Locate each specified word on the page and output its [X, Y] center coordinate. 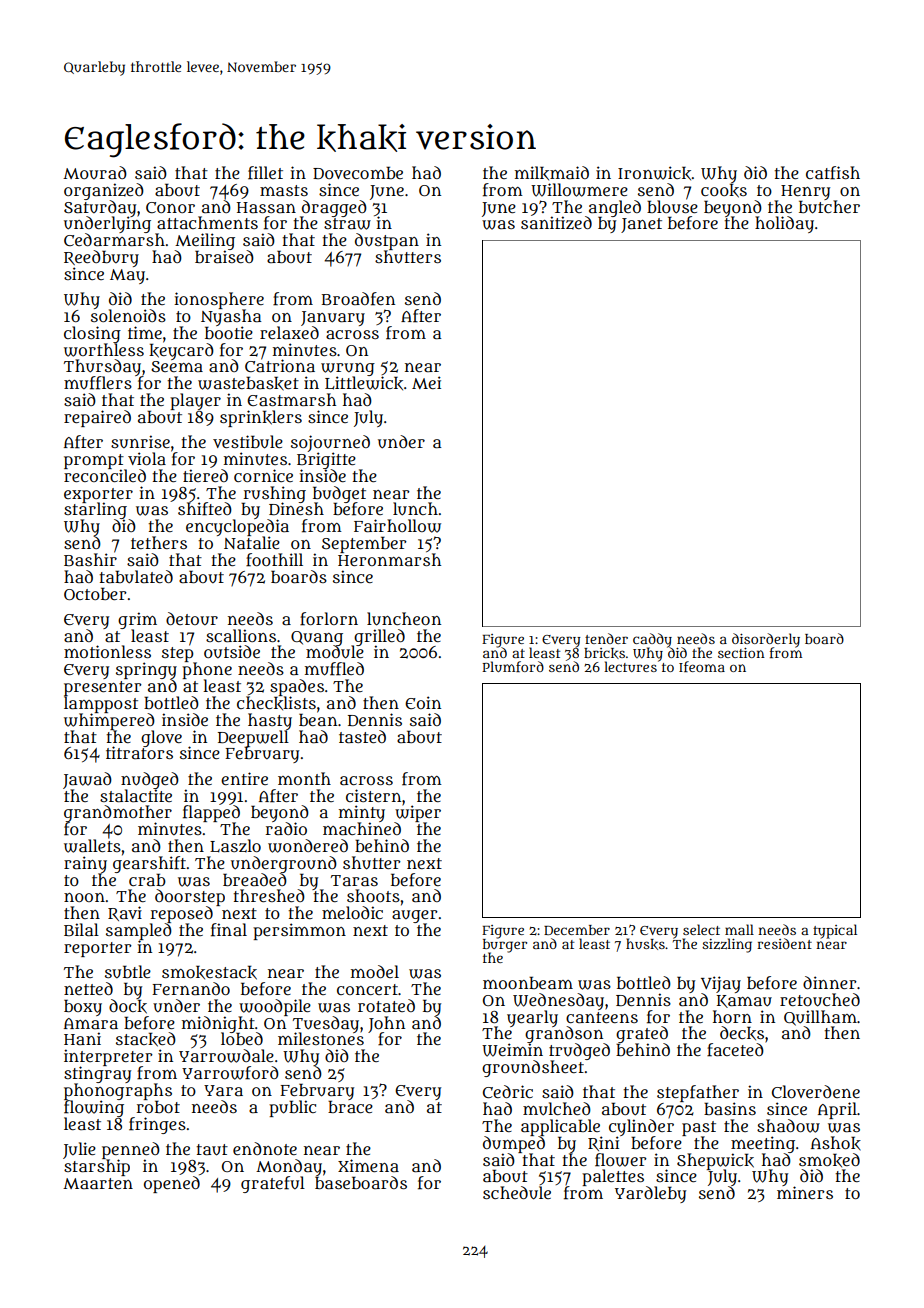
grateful [273, 1184]
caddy [652, 640]
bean [318, 719]
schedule [517, 1193]
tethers [159, 542]
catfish [833, 173]
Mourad [95, 172]
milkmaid [552, 173]
